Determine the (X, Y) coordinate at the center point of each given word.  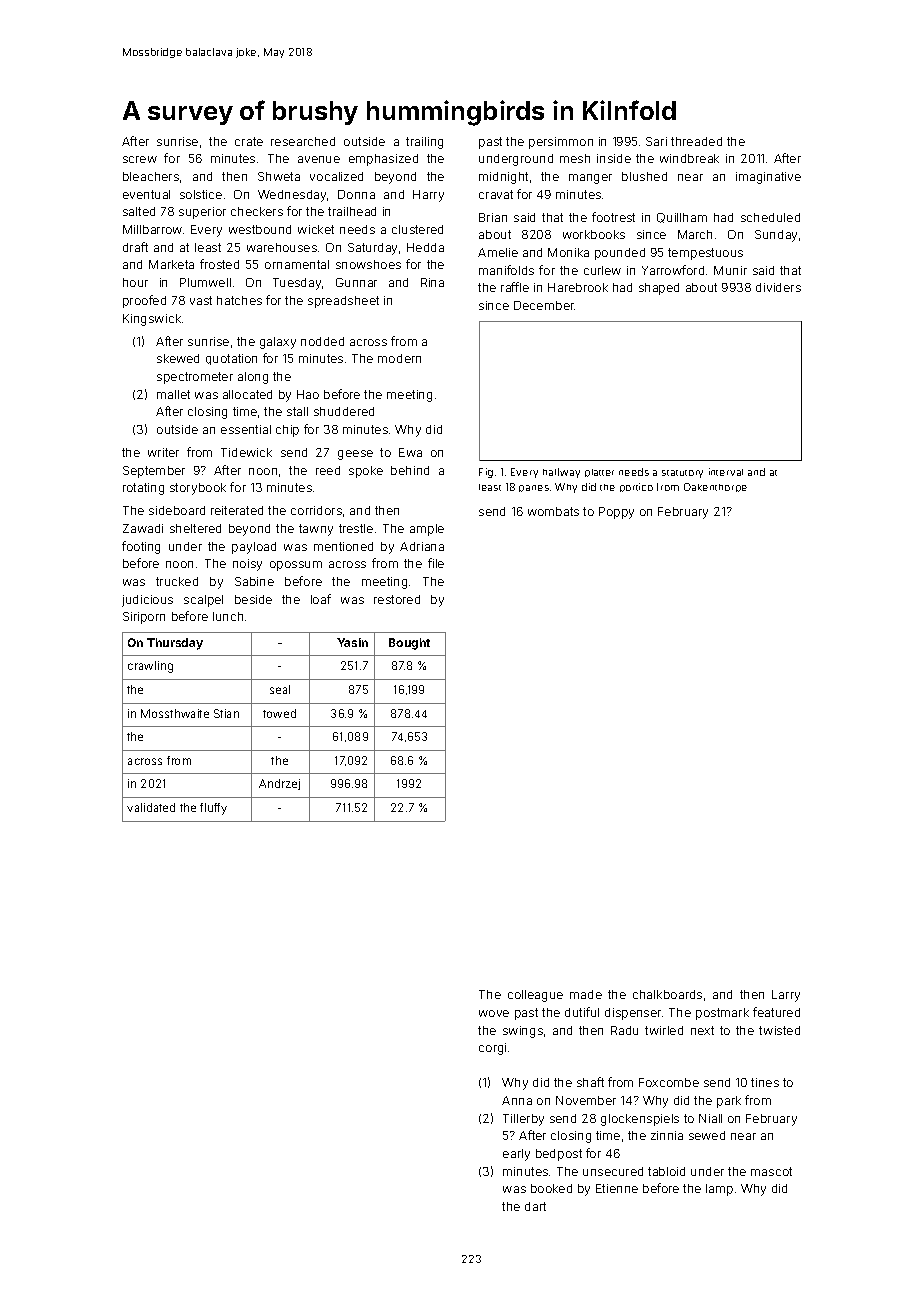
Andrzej (279, 784)
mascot (771, 1171)
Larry (786, 996)
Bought (409, 644)
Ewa (410, 452)
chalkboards (667, 994)
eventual (146, 194)
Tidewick (246, 452)
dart (535, 1206)
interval (726, 472)
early (516, 1155)
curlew (602, 270)
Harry (428, 196)
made (586, 994)
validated (151, 807)
